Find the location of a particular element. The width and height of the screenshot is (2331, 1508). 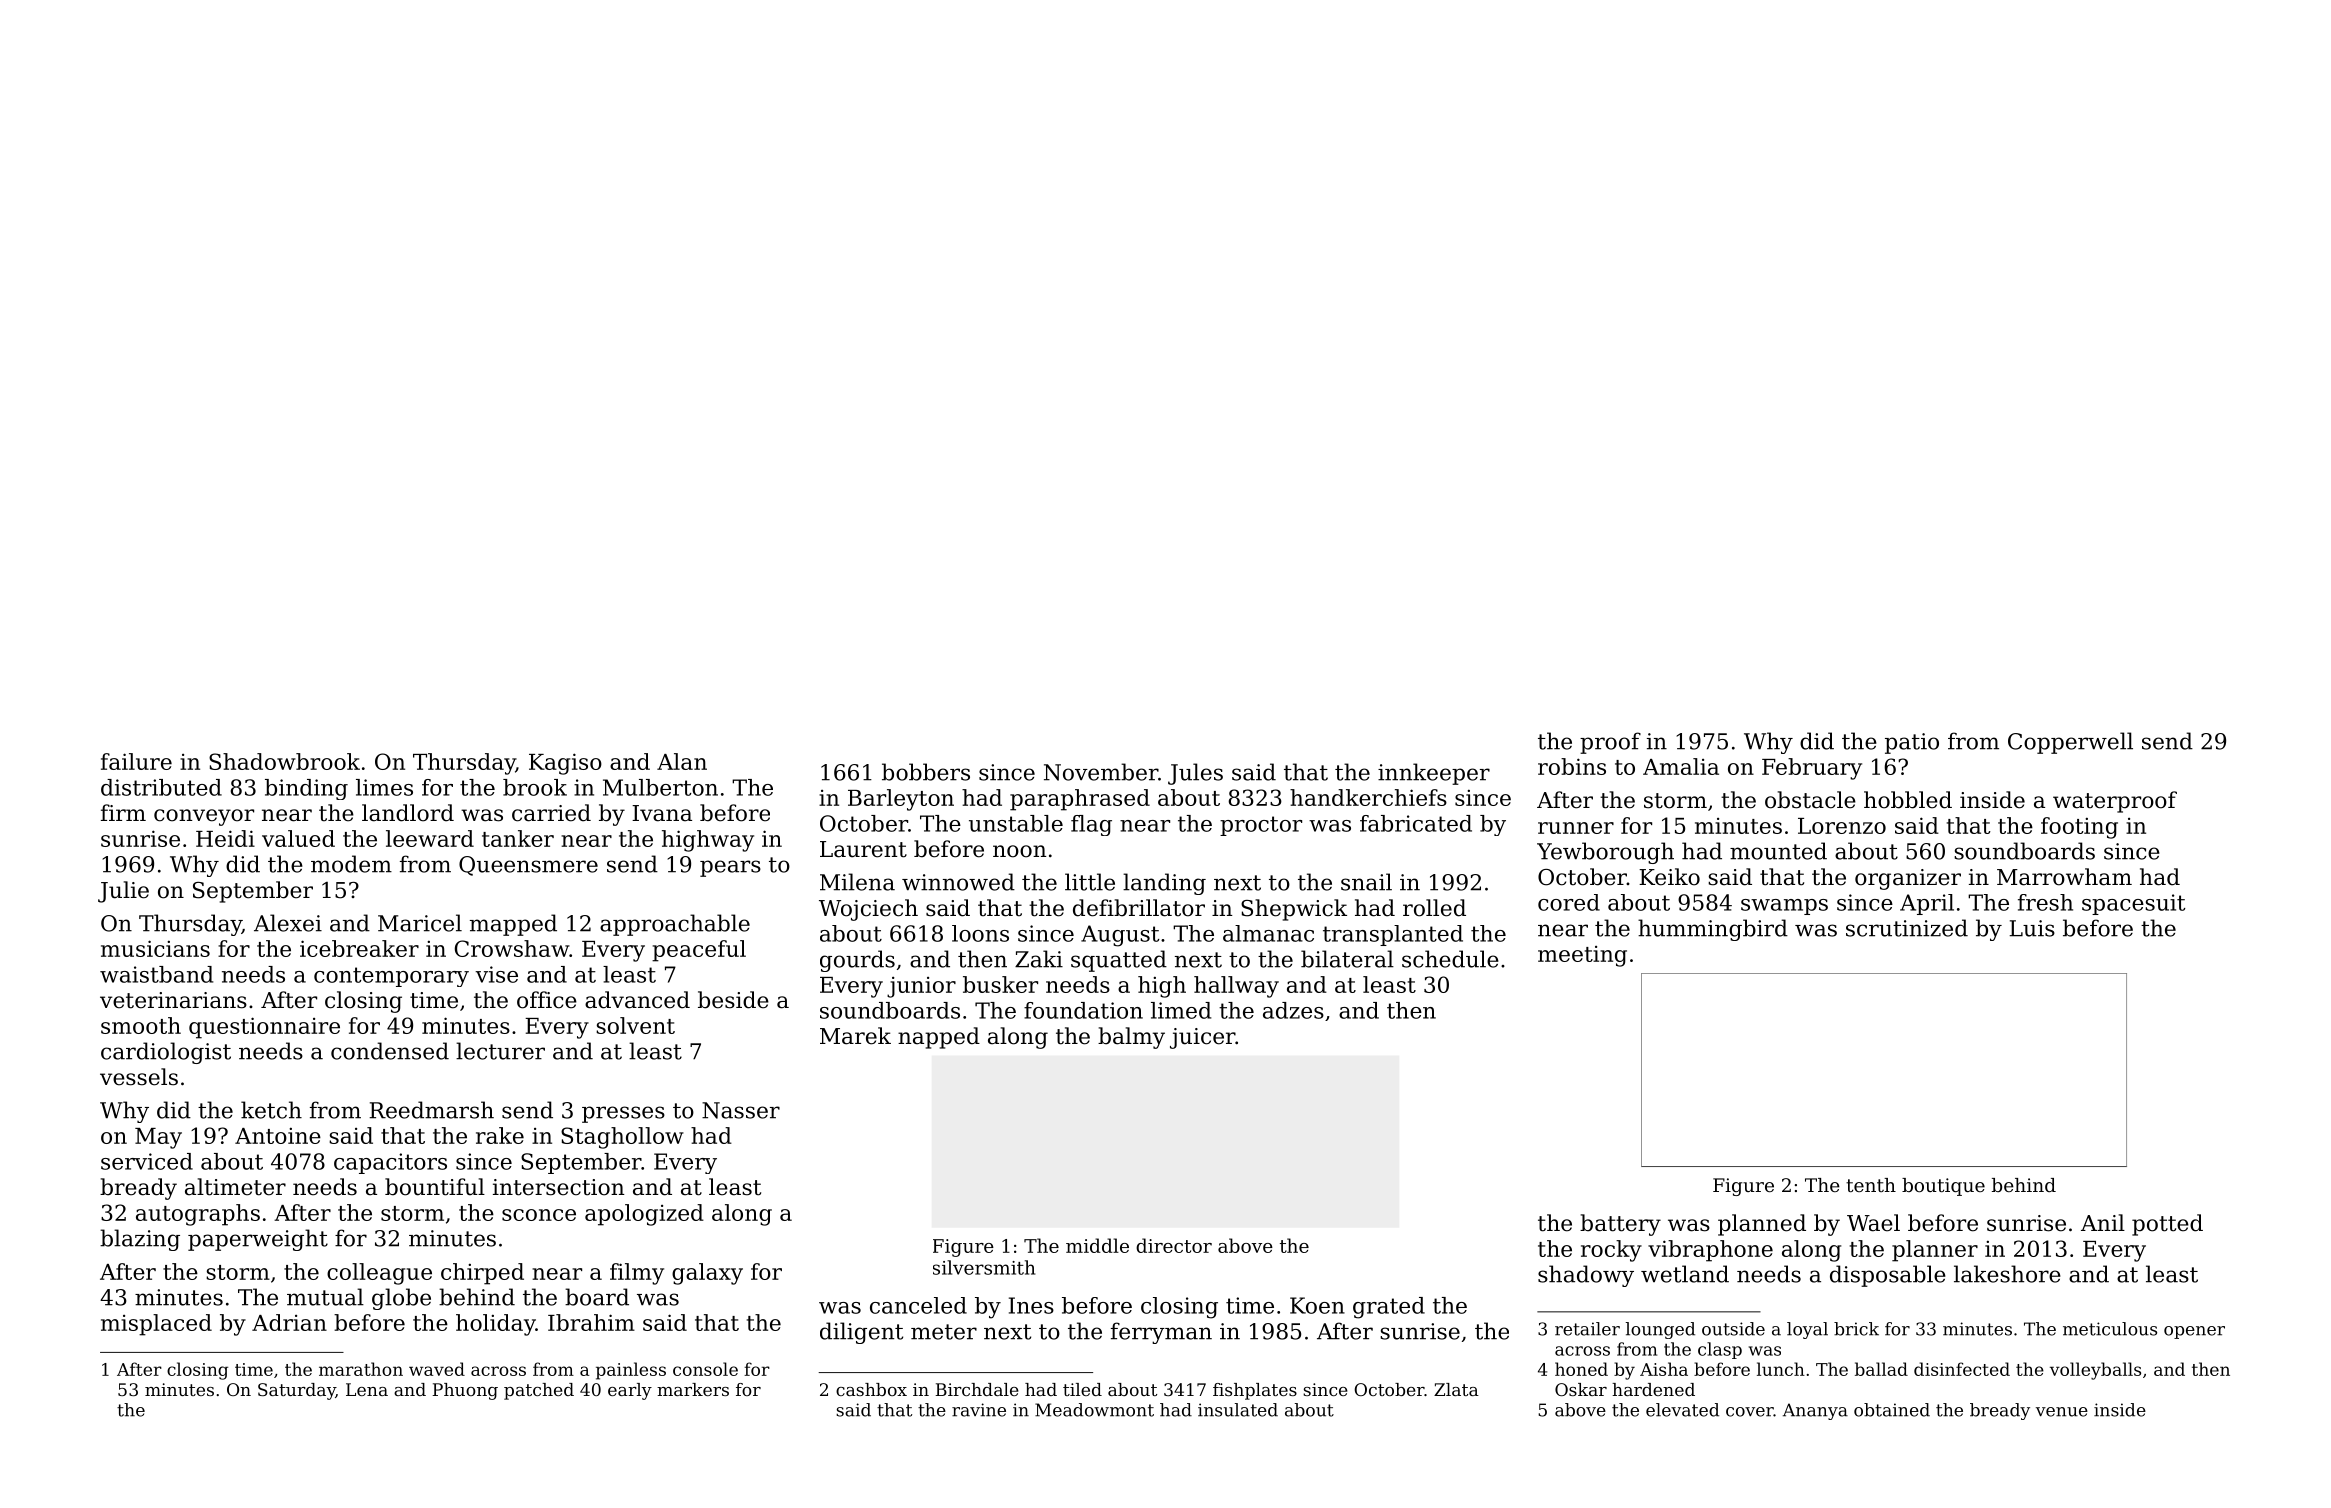

advanced is located at coordinates (637, 1000).
